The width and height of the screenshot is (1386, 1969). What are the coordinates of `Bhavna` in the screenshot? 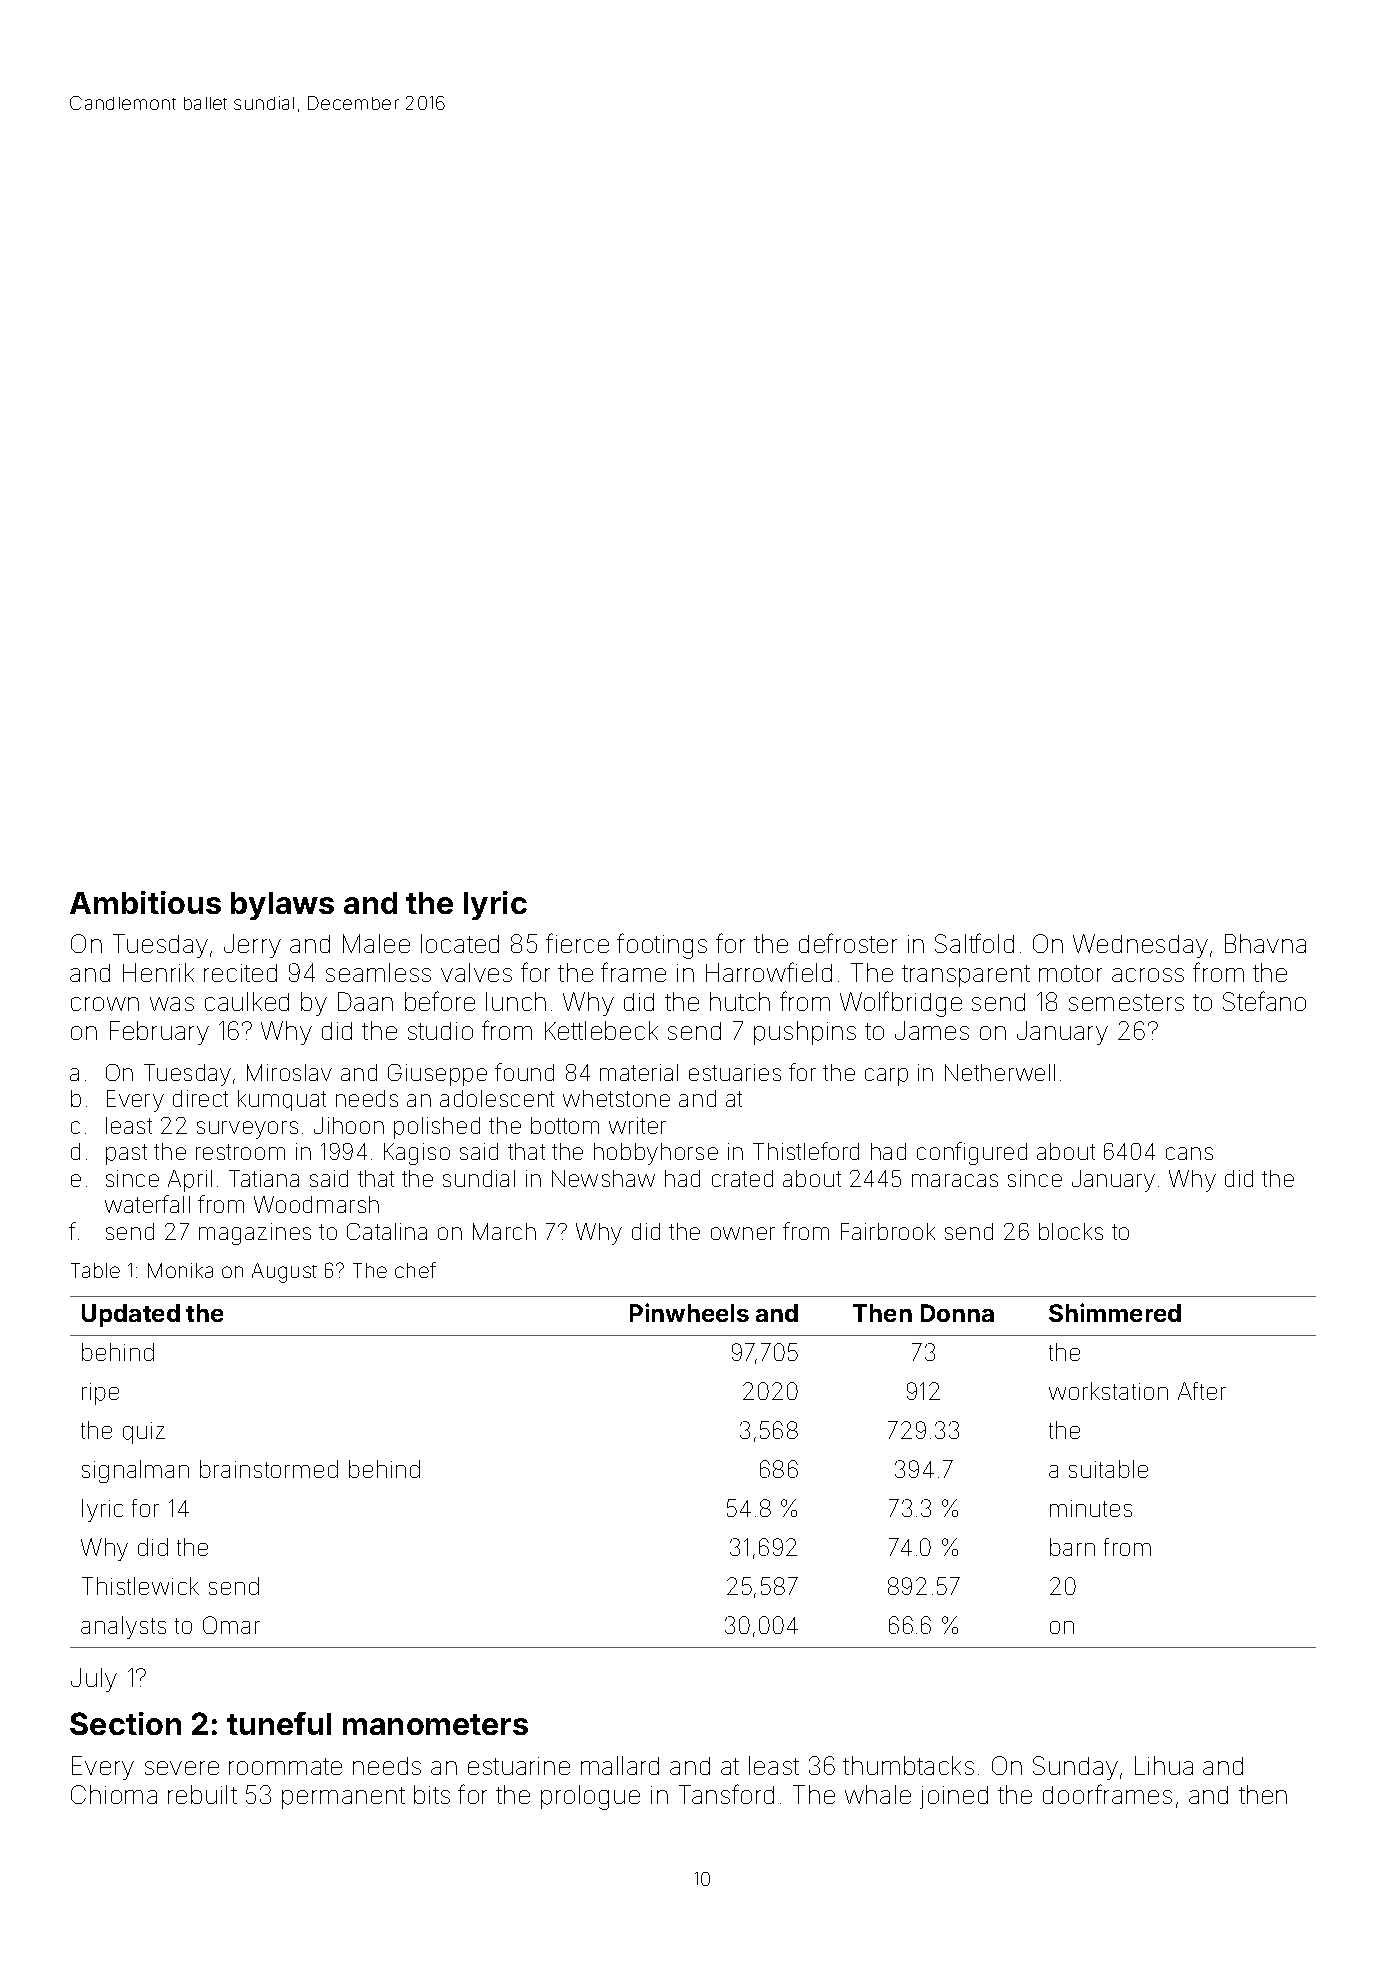 It's located at (1265, 943).
